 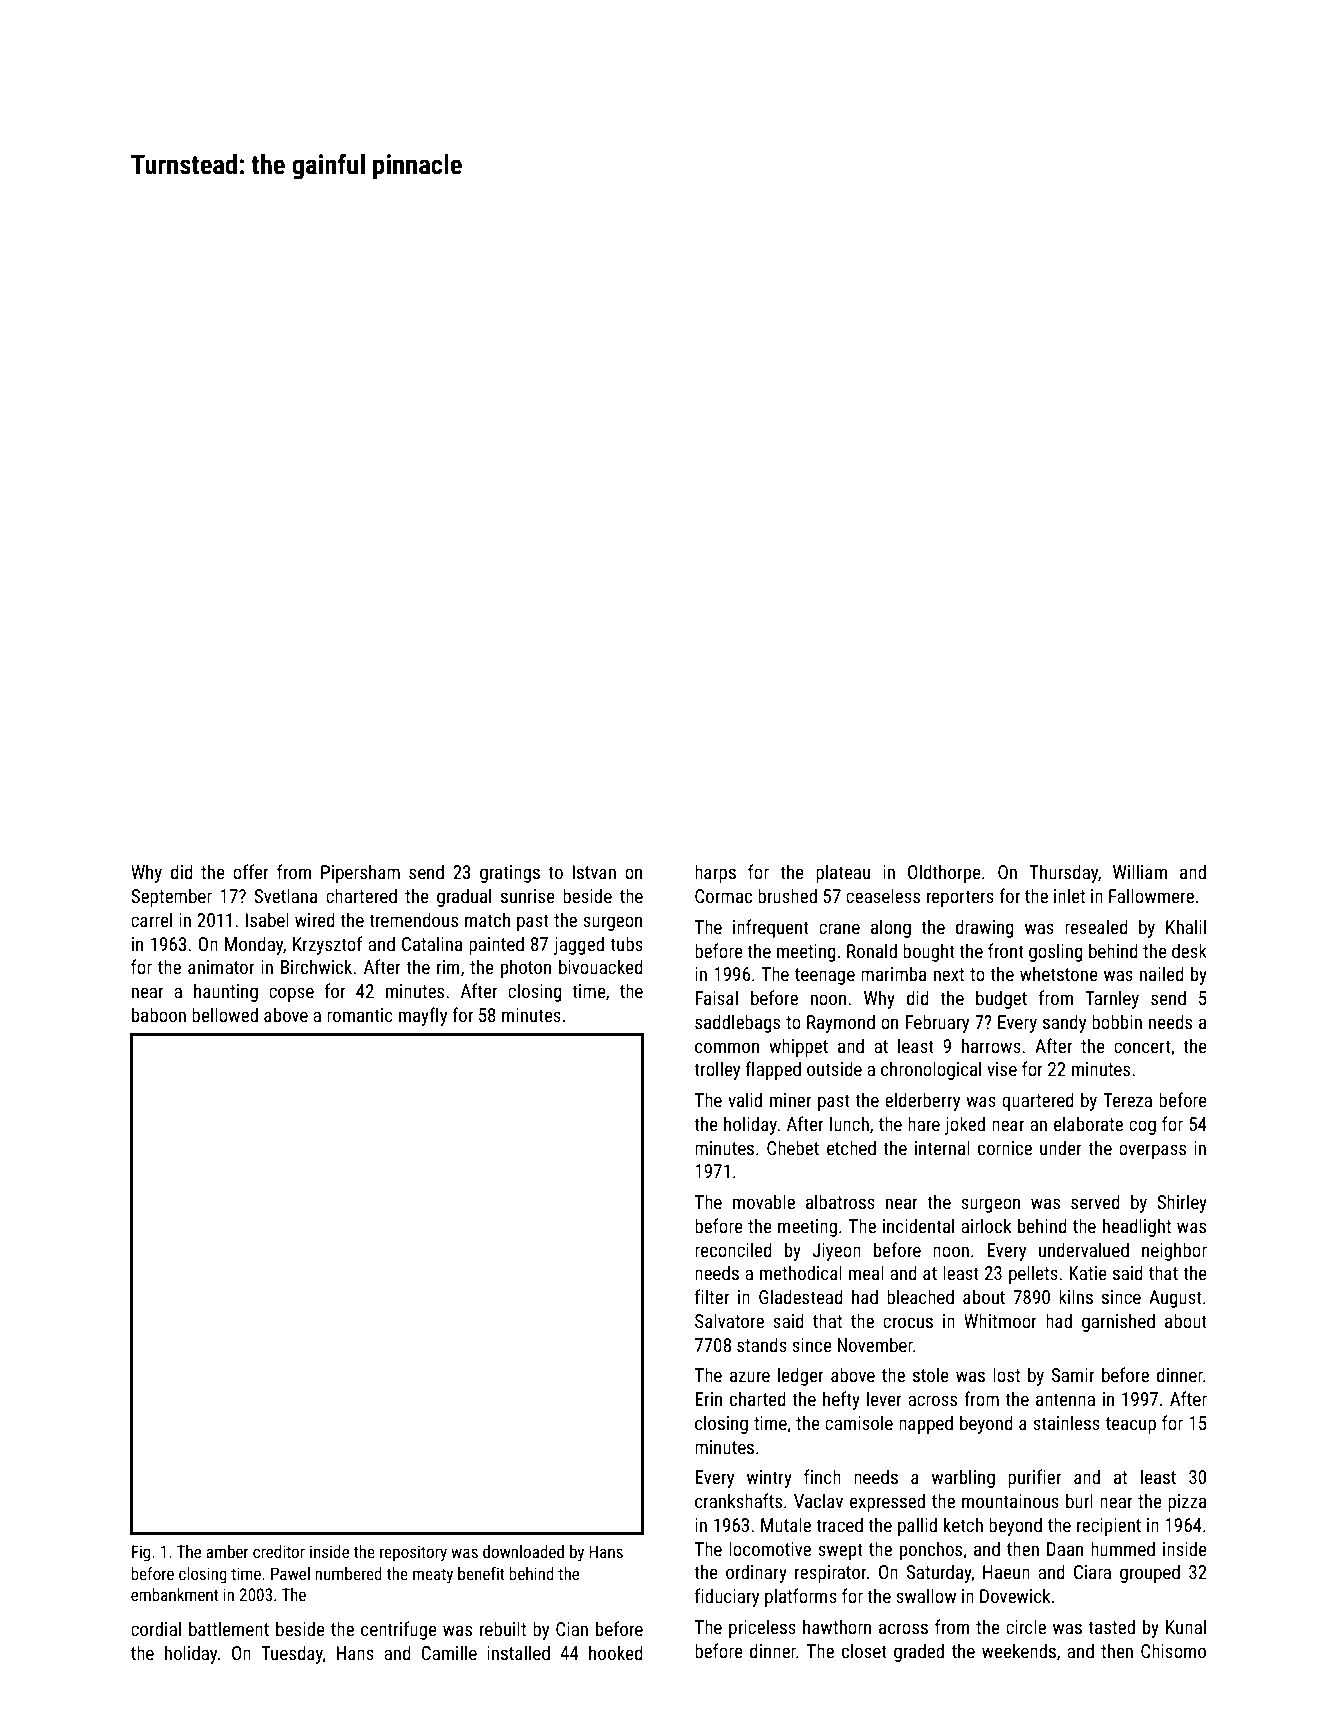 What do you see at coordinates (717, 1070) in the screenshot?
I see `trolley` at bounding box center [717, 1070].
